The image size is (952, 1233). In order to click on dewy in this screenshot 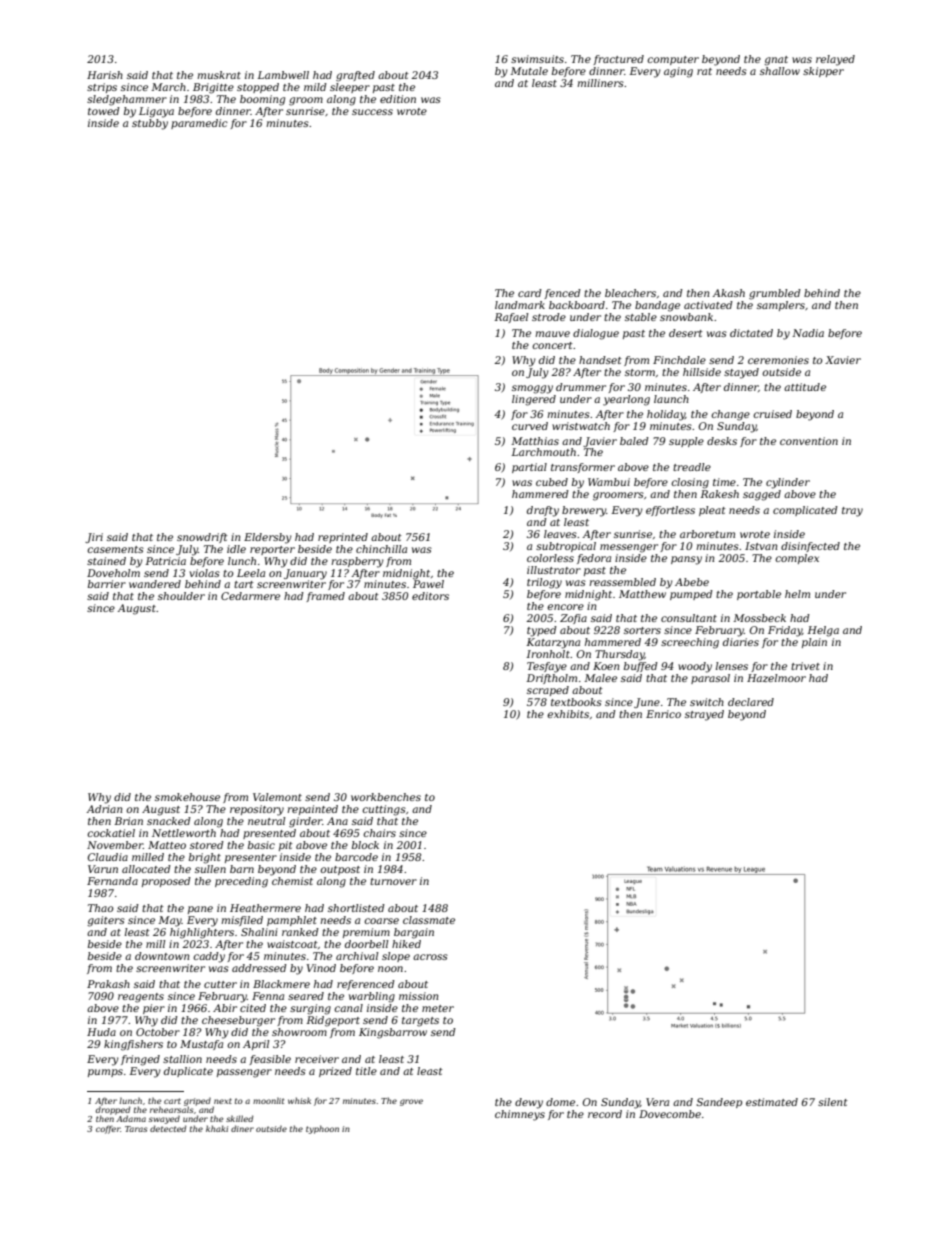, I will do `click(529, 1103)`.
